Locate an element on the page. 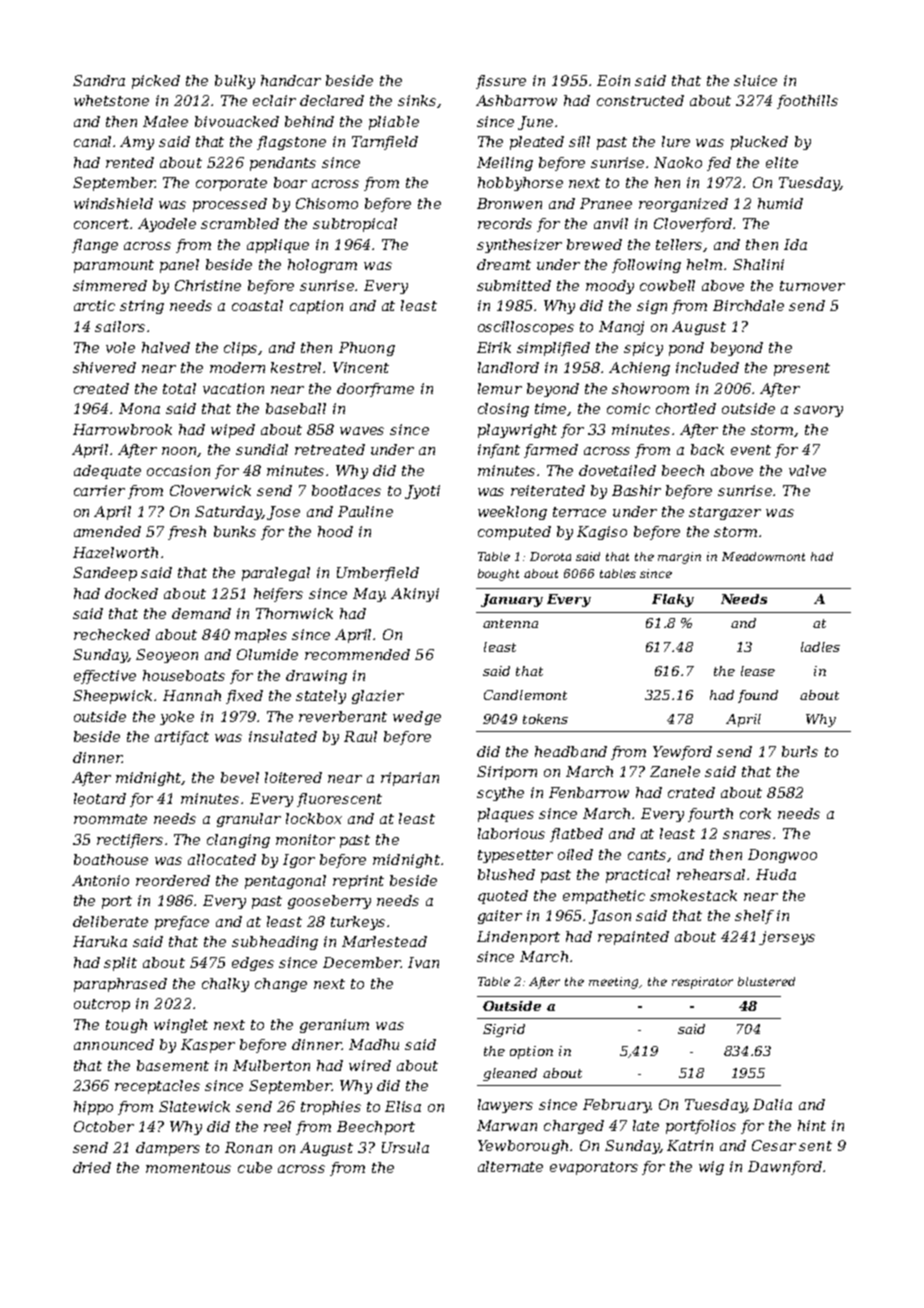 The width and height of the image is (924, 1308). Bashir is located at coordinates (636, 490).
